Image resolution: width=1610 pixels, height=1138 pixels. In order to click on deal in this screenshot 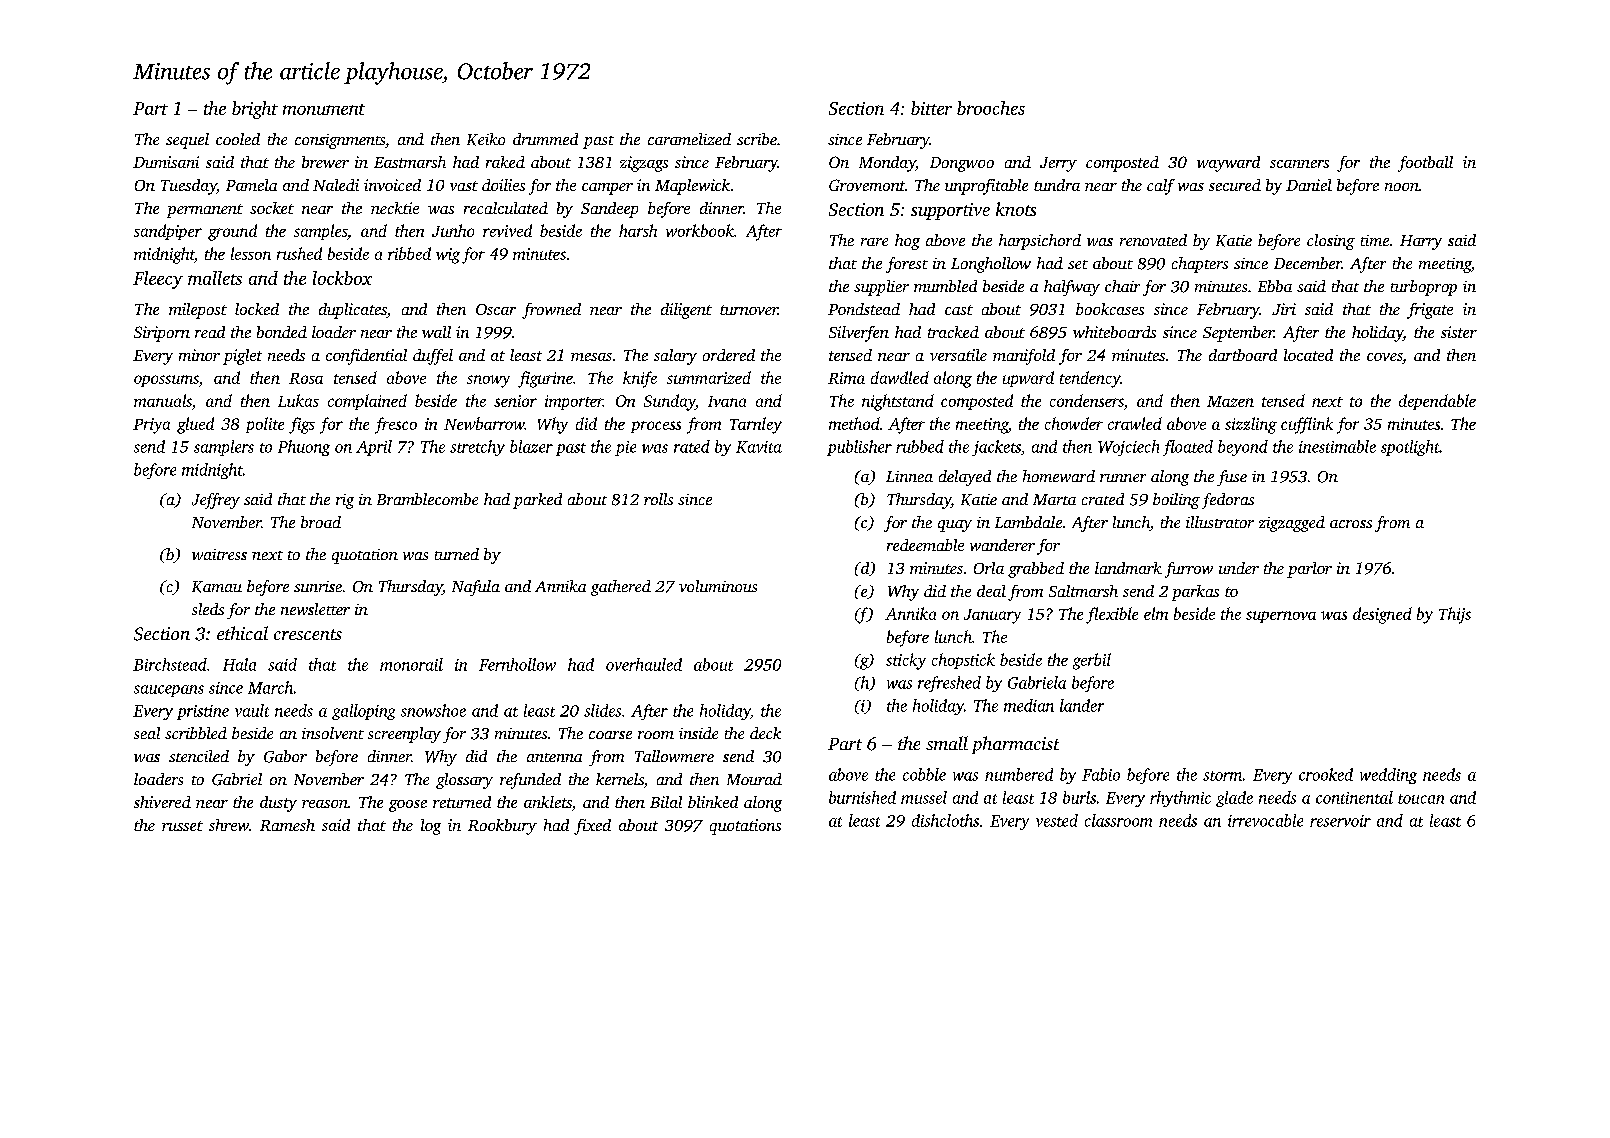, I will do `click(991, 591)`.
